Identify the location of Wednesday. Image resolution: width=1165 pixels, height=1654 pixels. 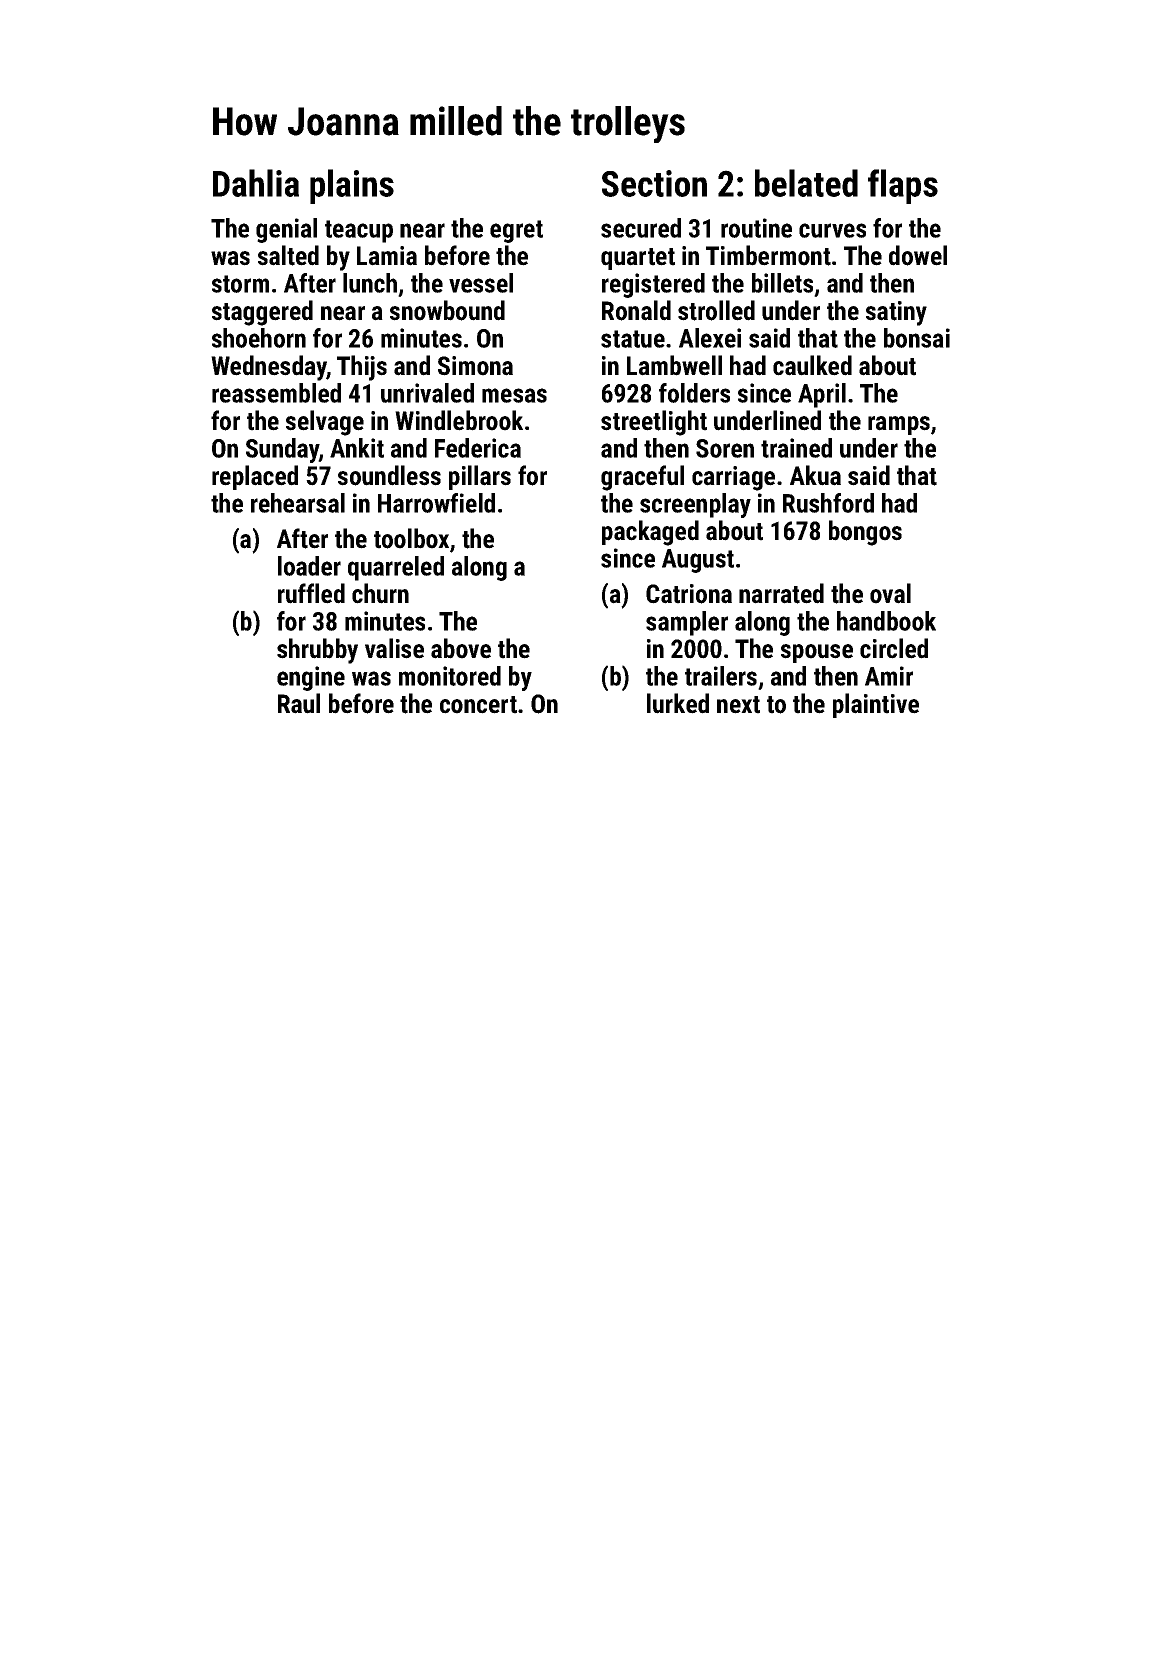
(269, 368).
